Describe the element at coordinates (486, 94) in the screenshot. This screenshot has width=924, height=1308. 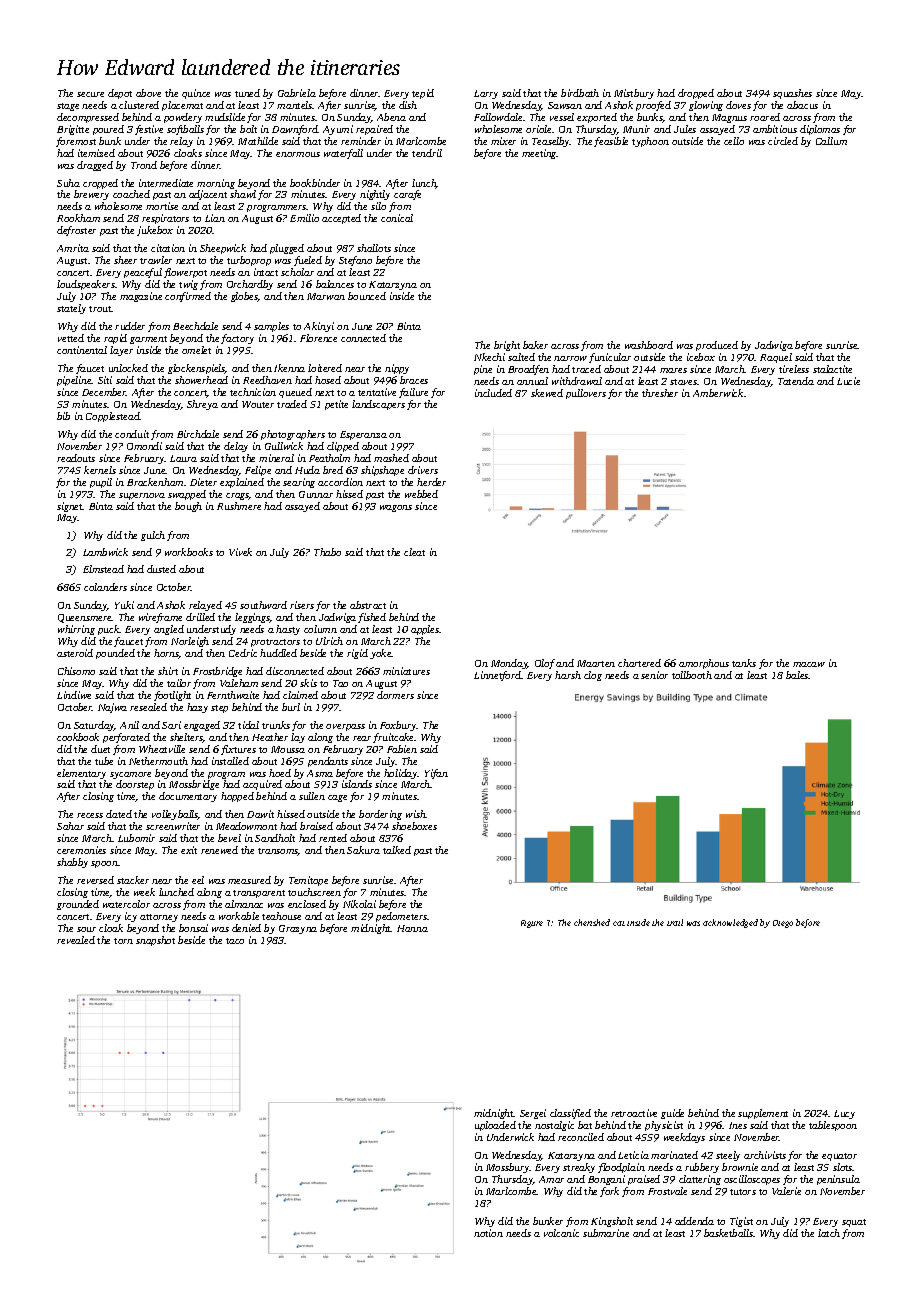
I see `Larry` at that location.
